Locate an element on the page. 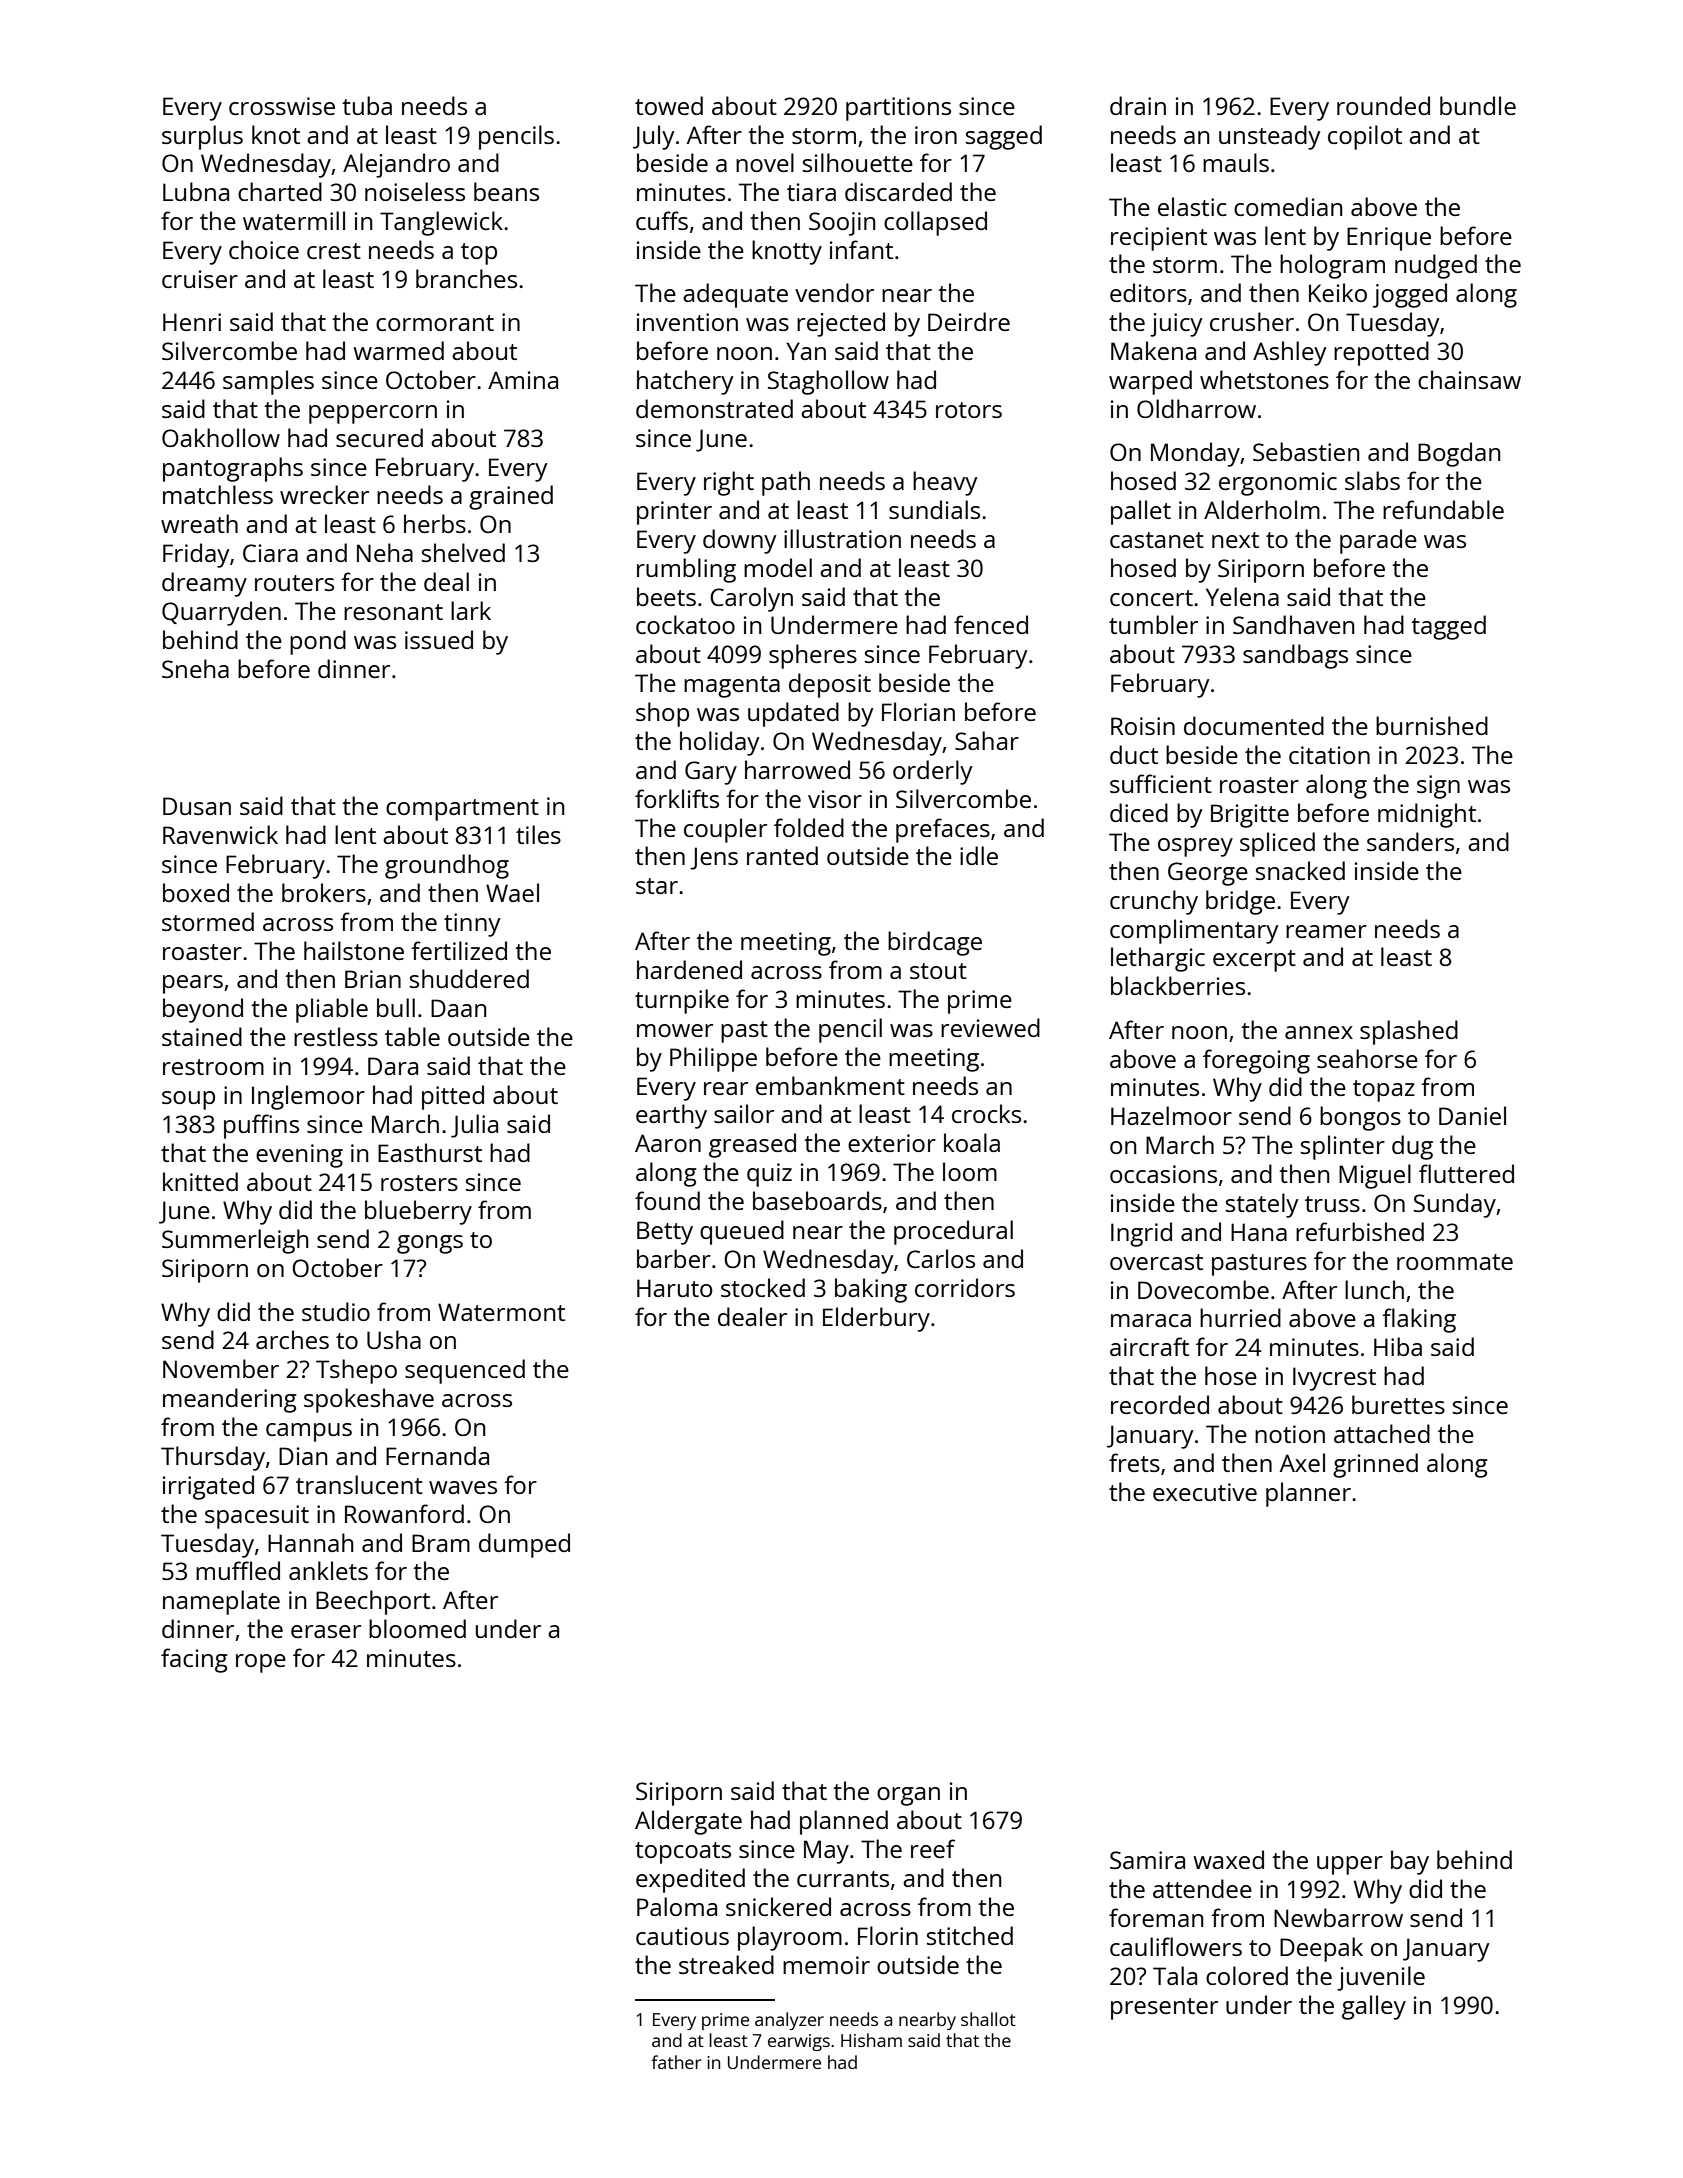  tagged is located at coordinates (1448, 627).
